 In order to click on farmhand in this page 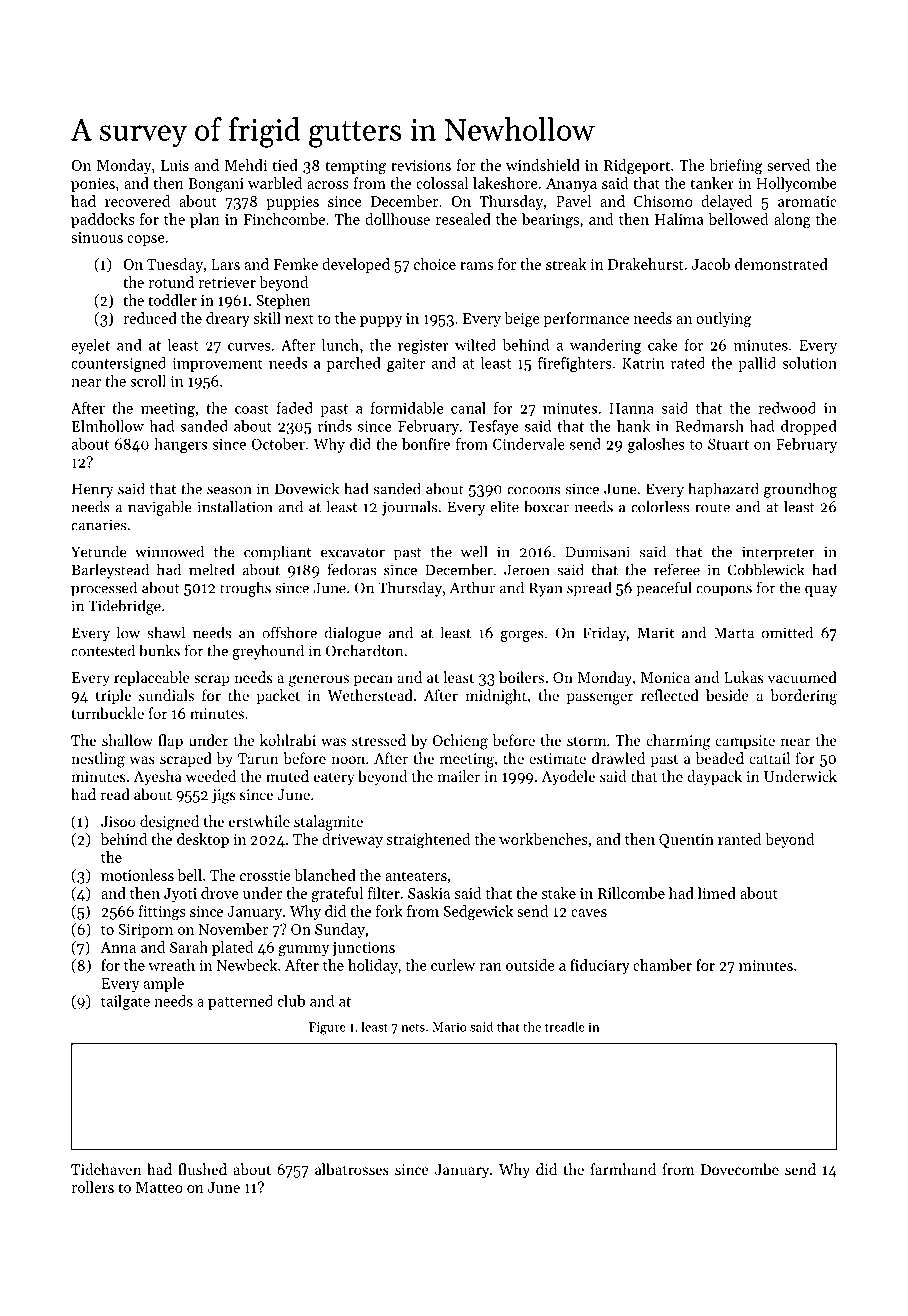, I will do `click(623, 1169)`.
